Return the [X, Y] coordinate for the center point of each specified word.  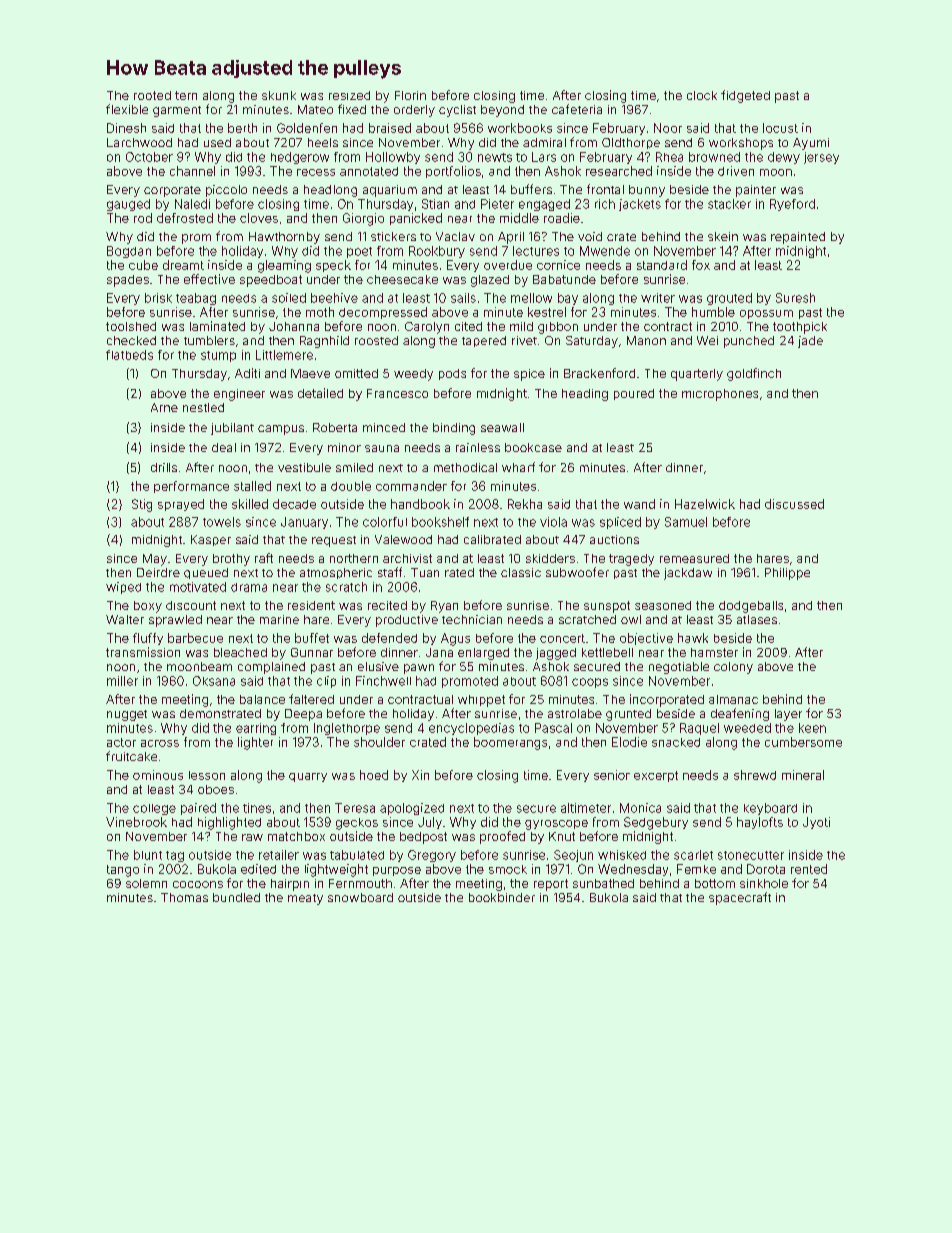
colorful [385, 522]
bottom [715, 883]
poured [634, 394]
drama [249, 587]
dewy [784, 158]
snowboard [360, 897]
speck [333, 266]
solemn [146, 883]
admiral [544, 142]
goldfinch [754, 374]
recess [316, 172]
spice [529, 375]
